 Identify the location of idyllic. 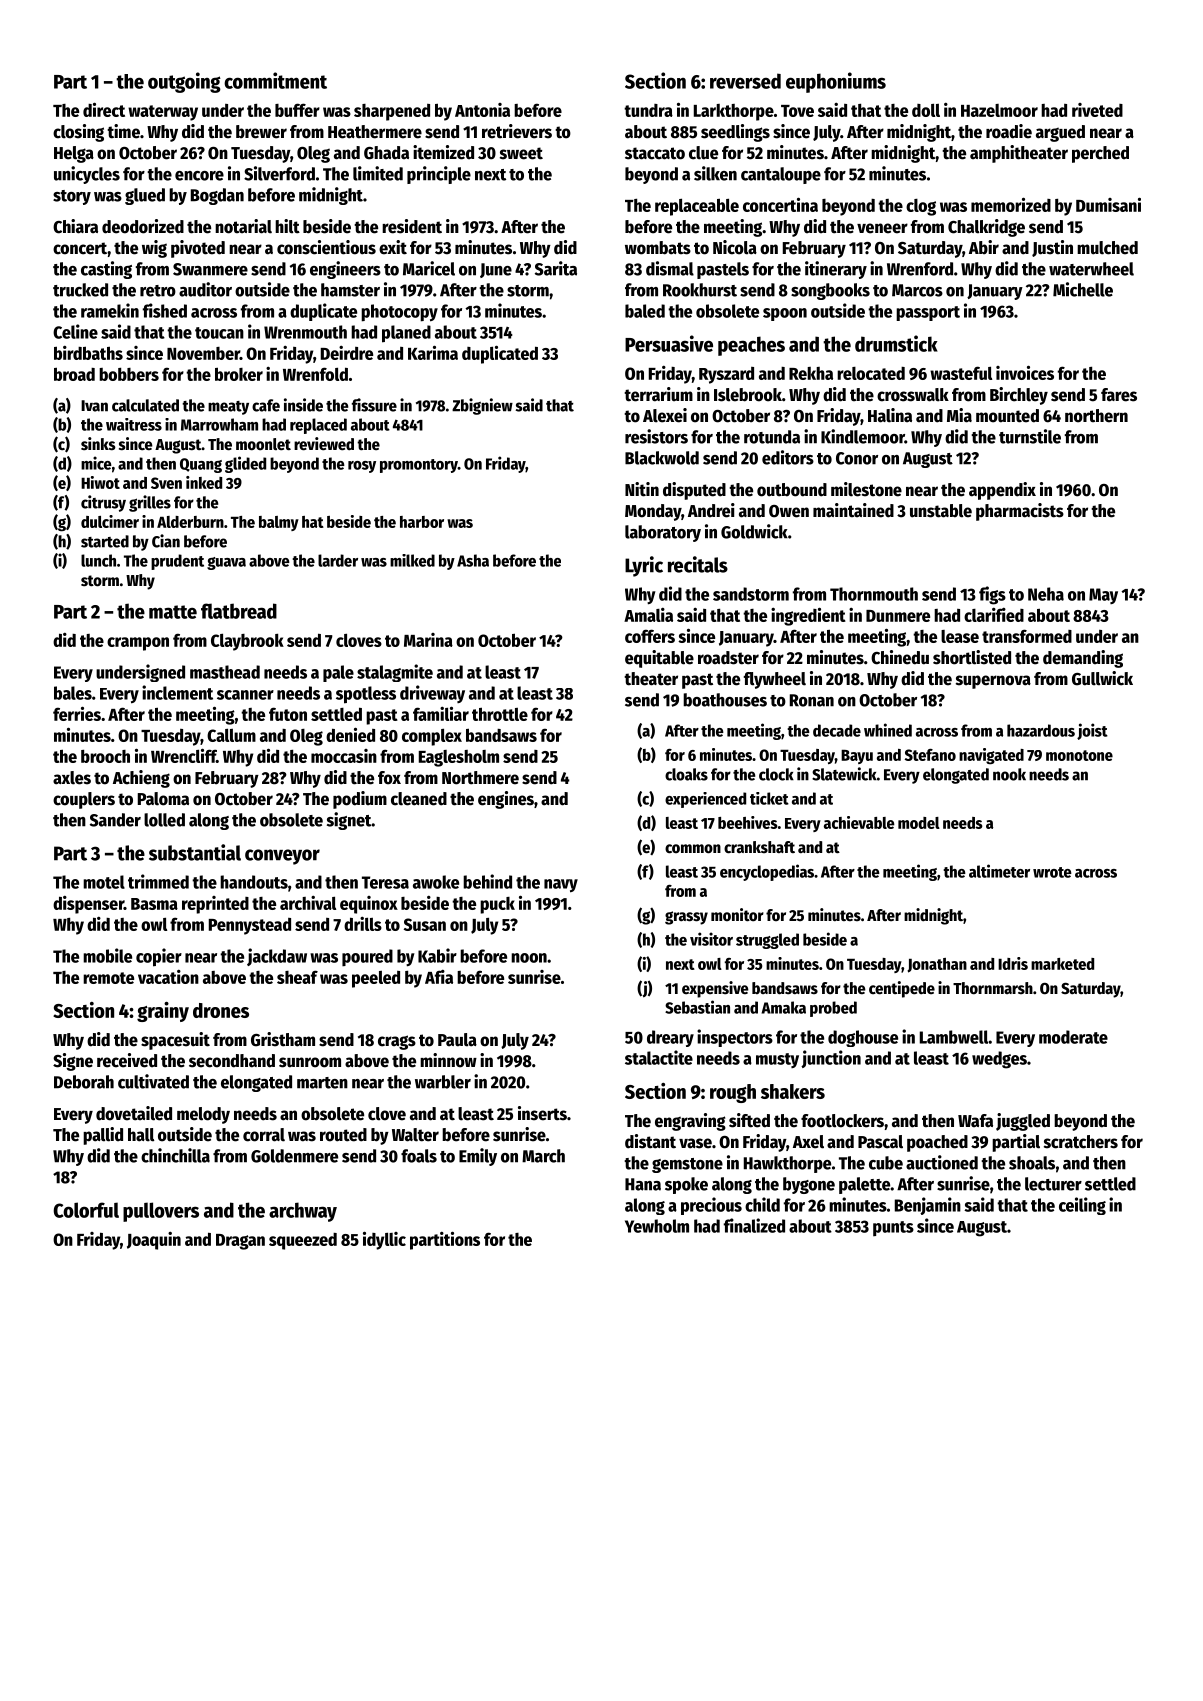
(384, 1240).
